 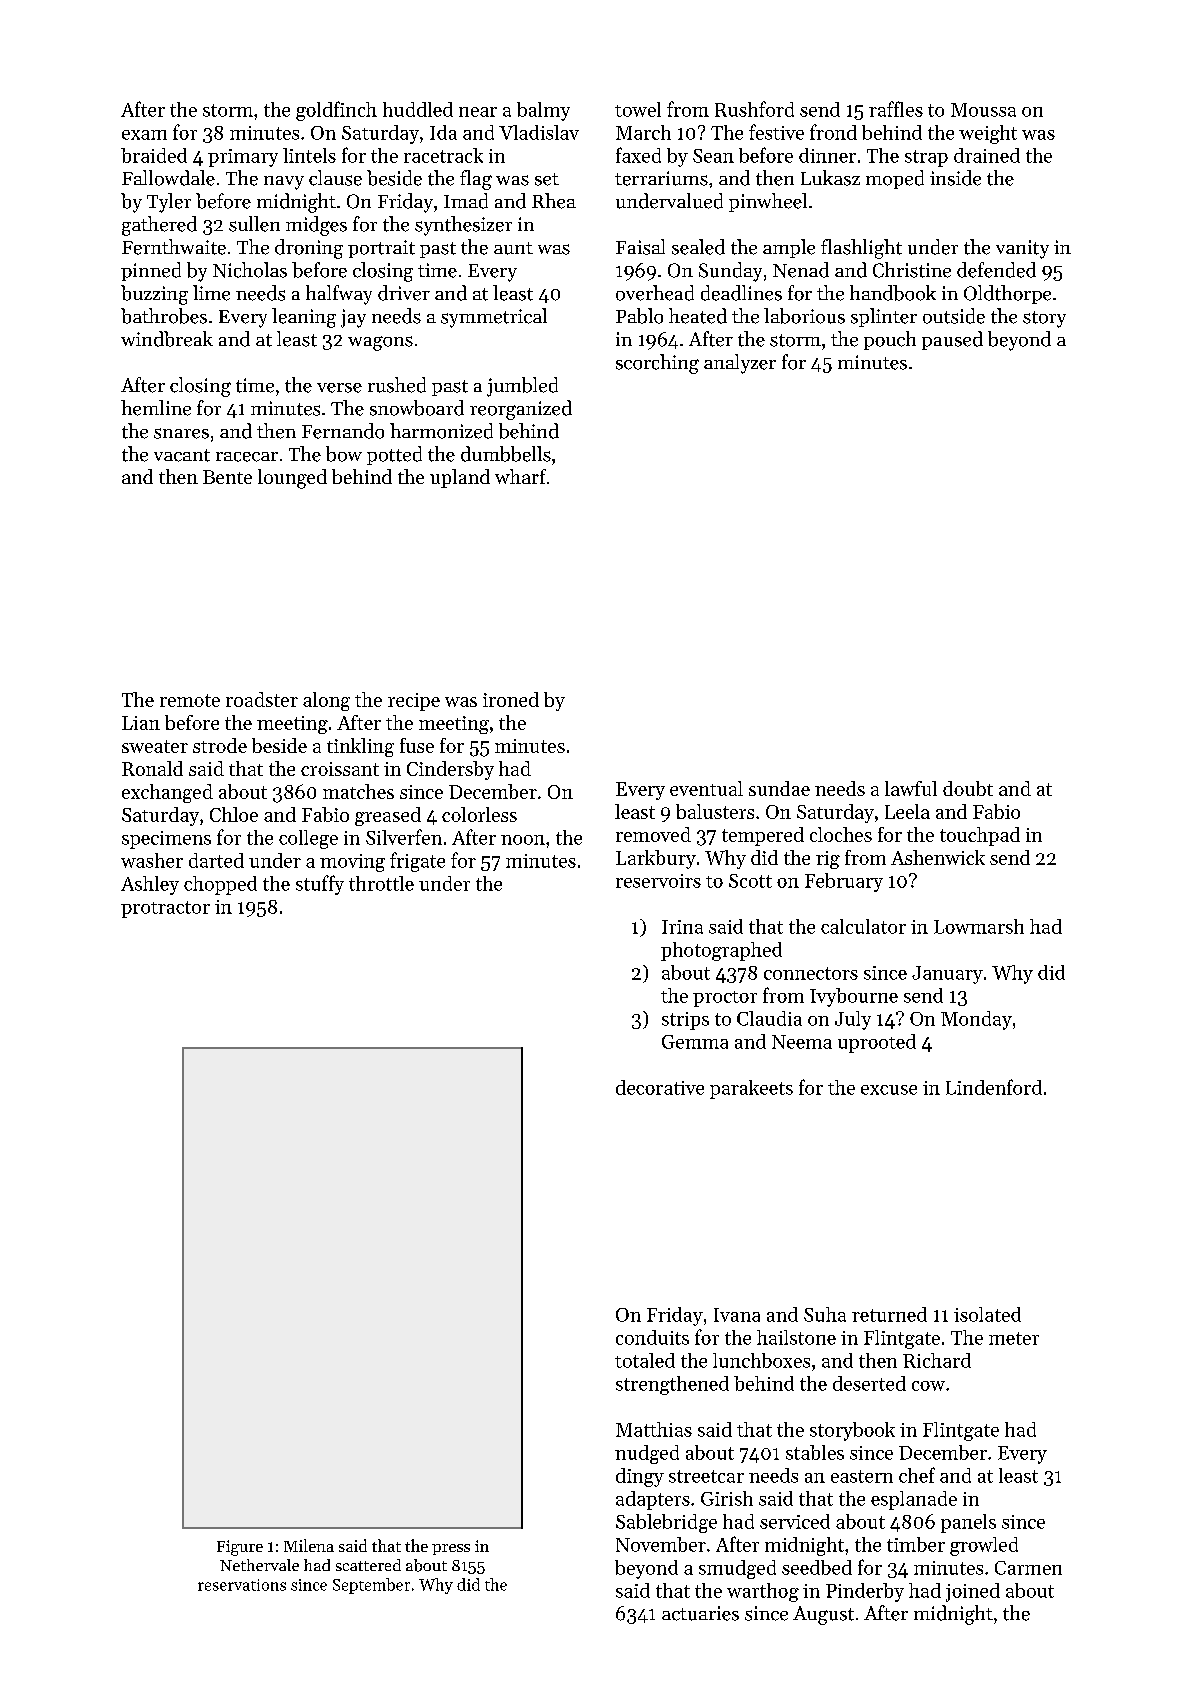 I want to click on actuaries, so click(x=700, y=1613).
